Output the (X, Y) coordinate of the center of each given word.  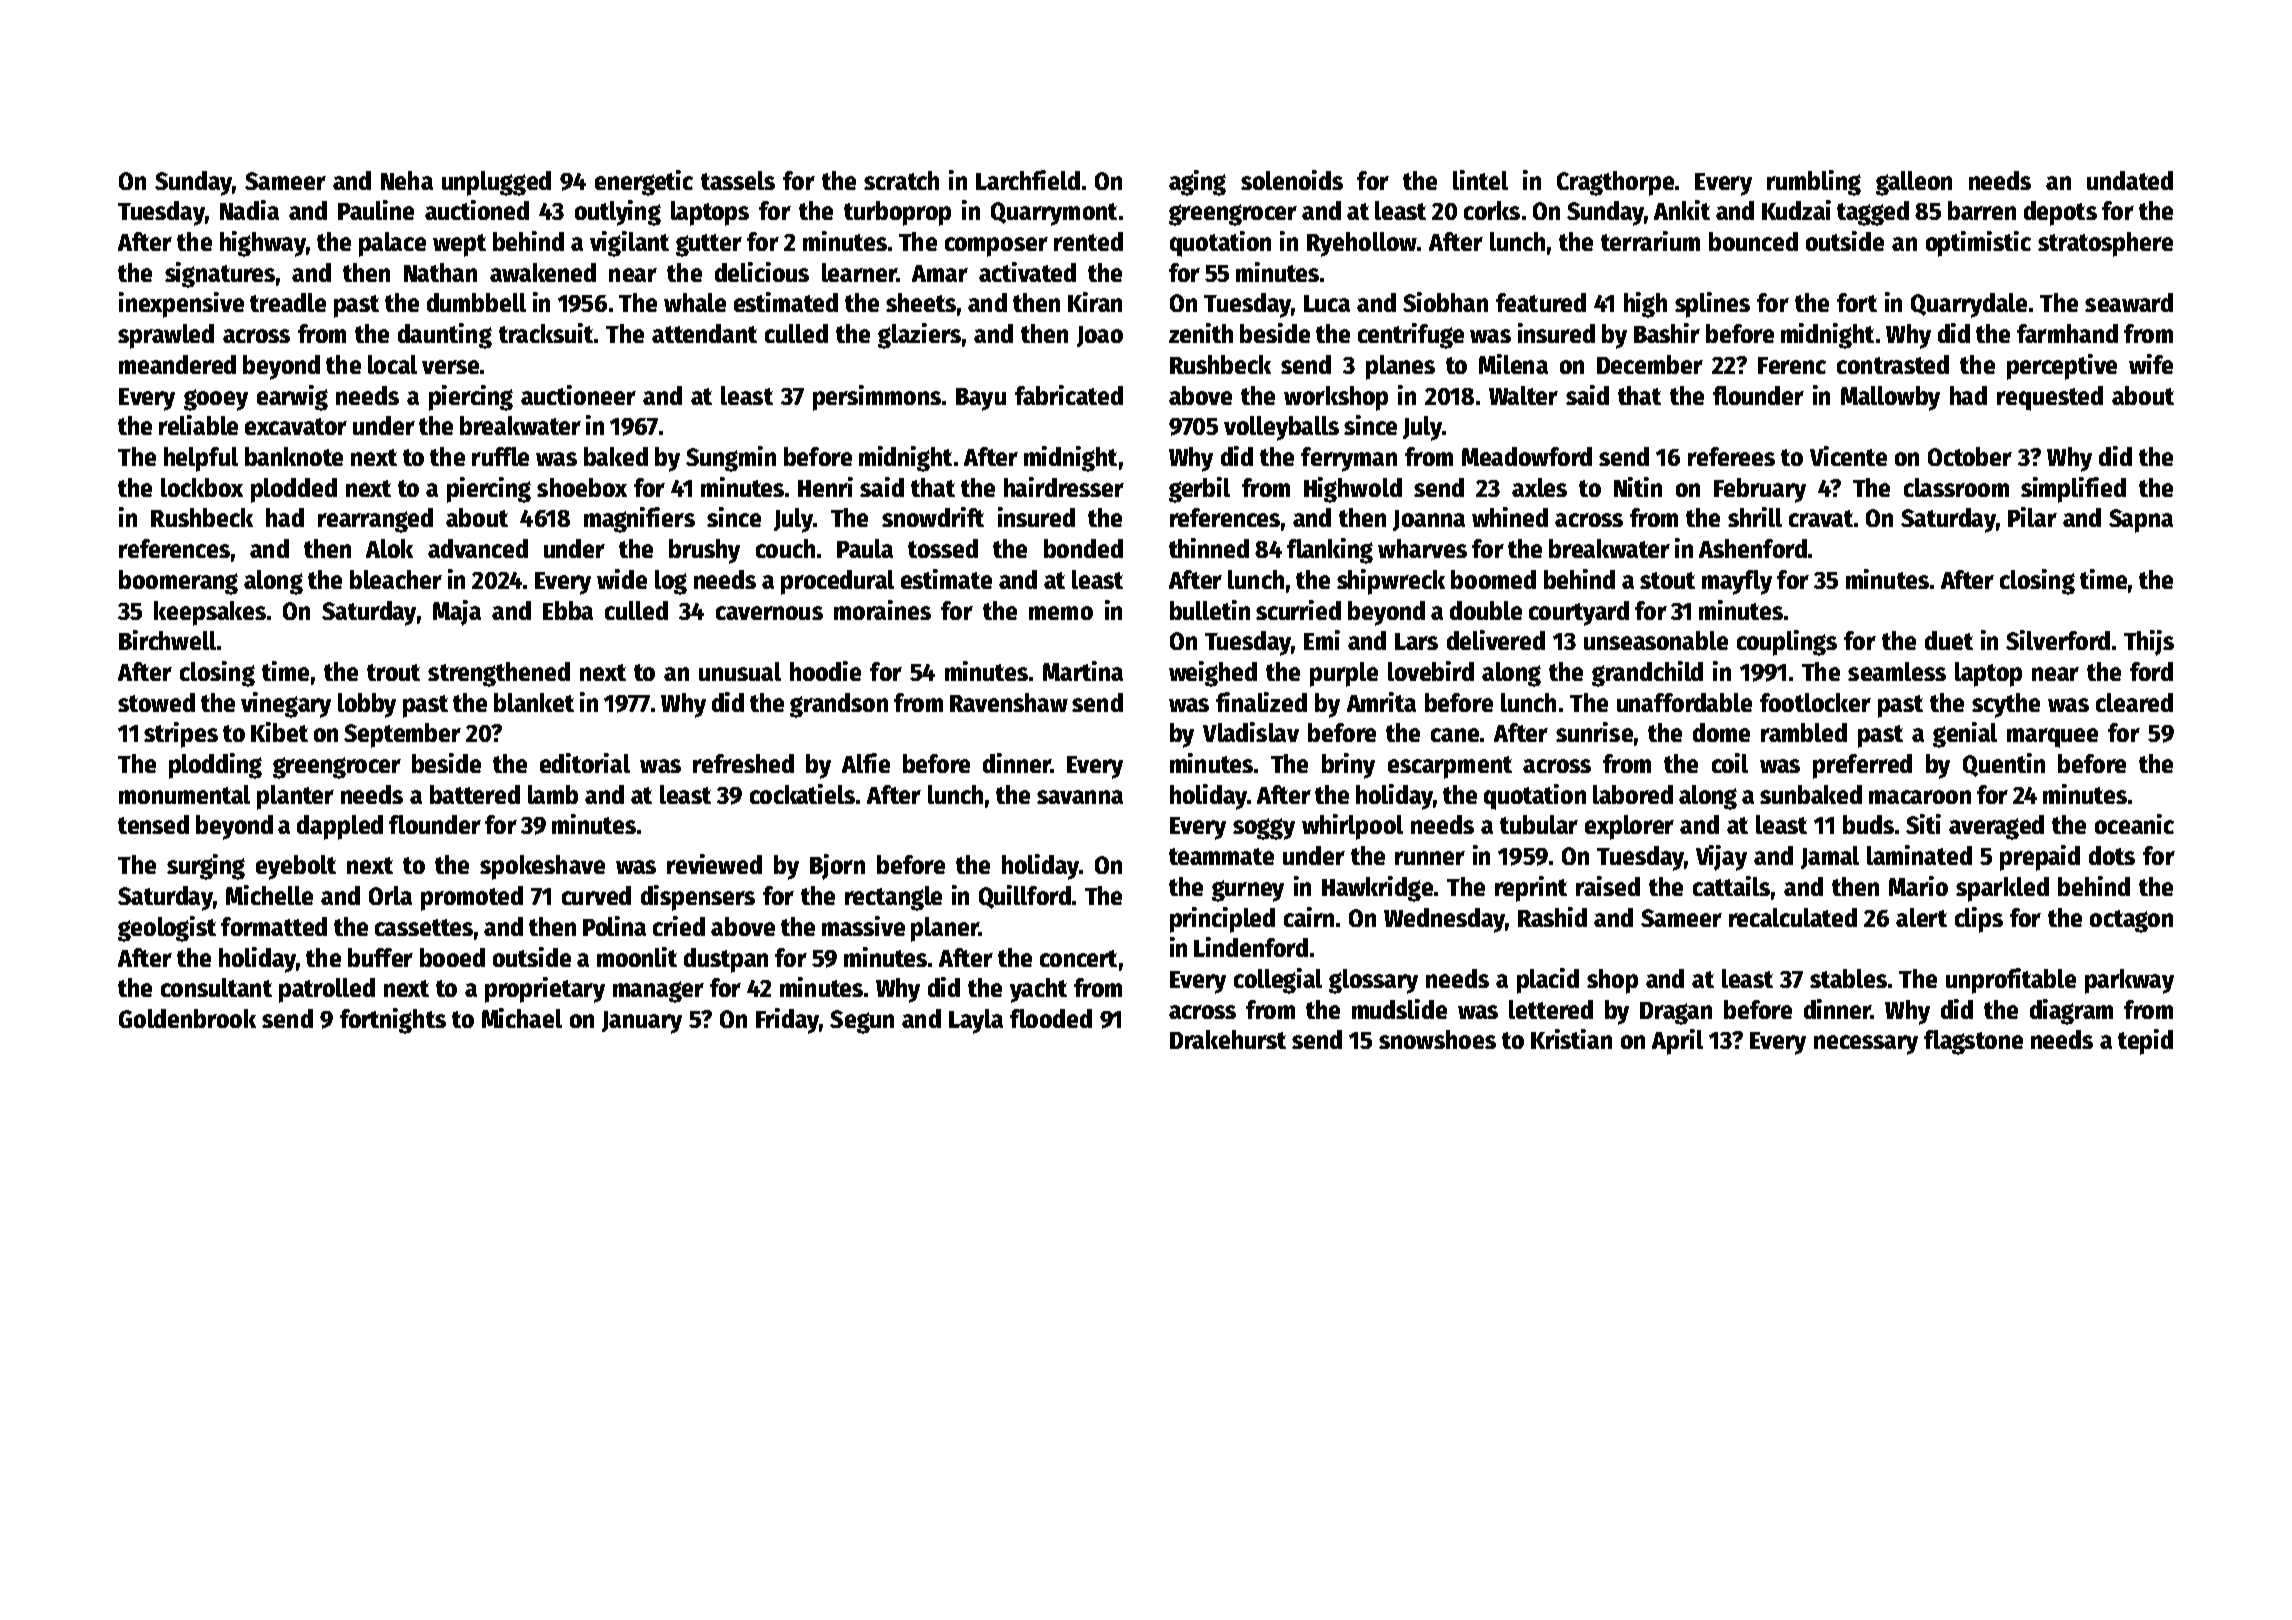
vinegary (286, 705)
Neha (407, 180)
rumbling (1814, 183)
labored (1633, 794)
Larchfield (1028, 180)
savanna (1080, 797)
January (642, 1022)
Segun (862, 1022)
